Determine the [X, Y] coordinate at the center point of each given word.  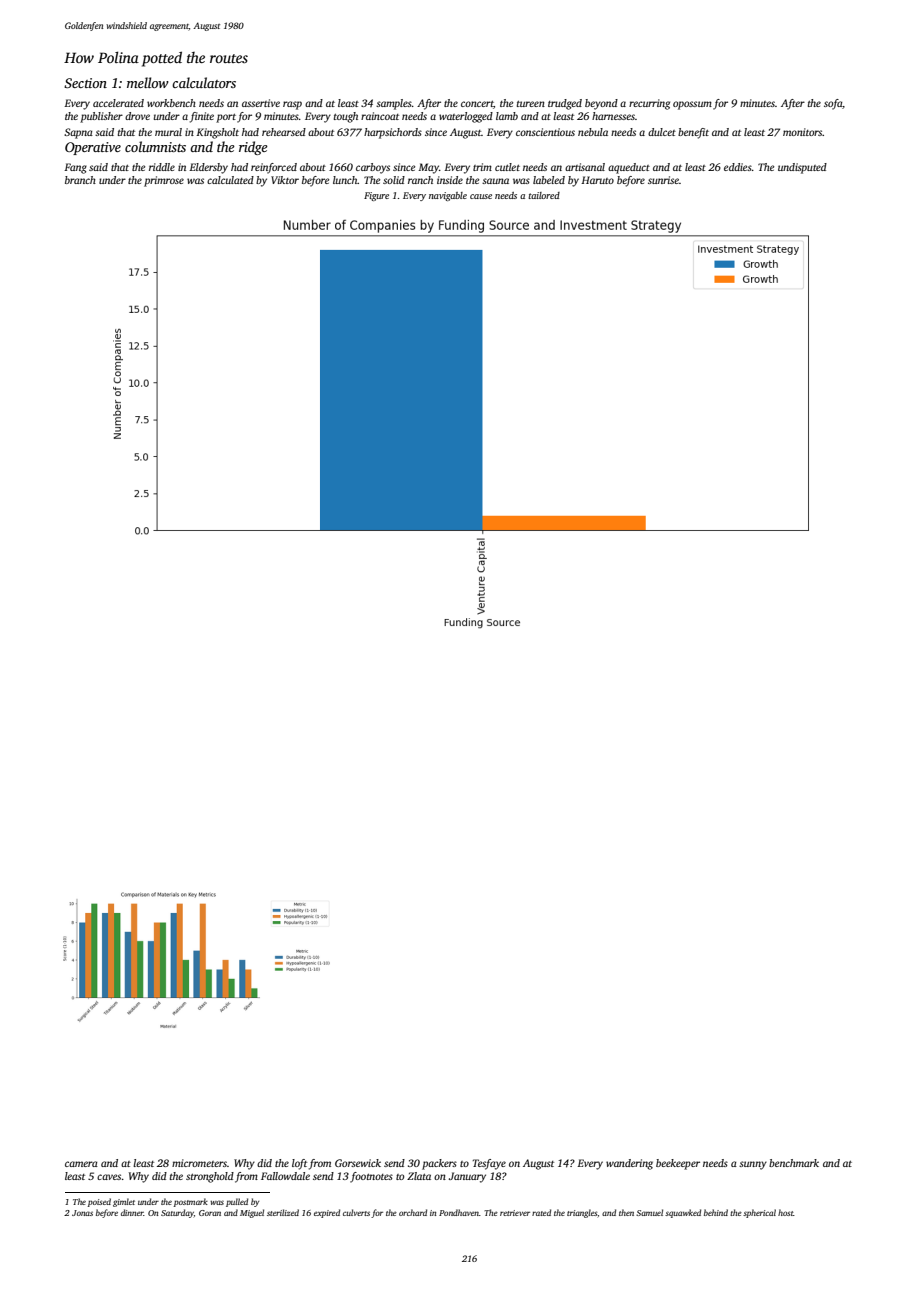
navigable [448, 196]
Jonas [82, 1213]
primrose [164, 181]
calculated [230, 180]
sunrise [663, 180]
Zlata [419, 1176]
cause [481, 196]
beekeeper [678, 1164]
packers [439, 1164]
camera [81, 1164]
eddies [738, 167]
